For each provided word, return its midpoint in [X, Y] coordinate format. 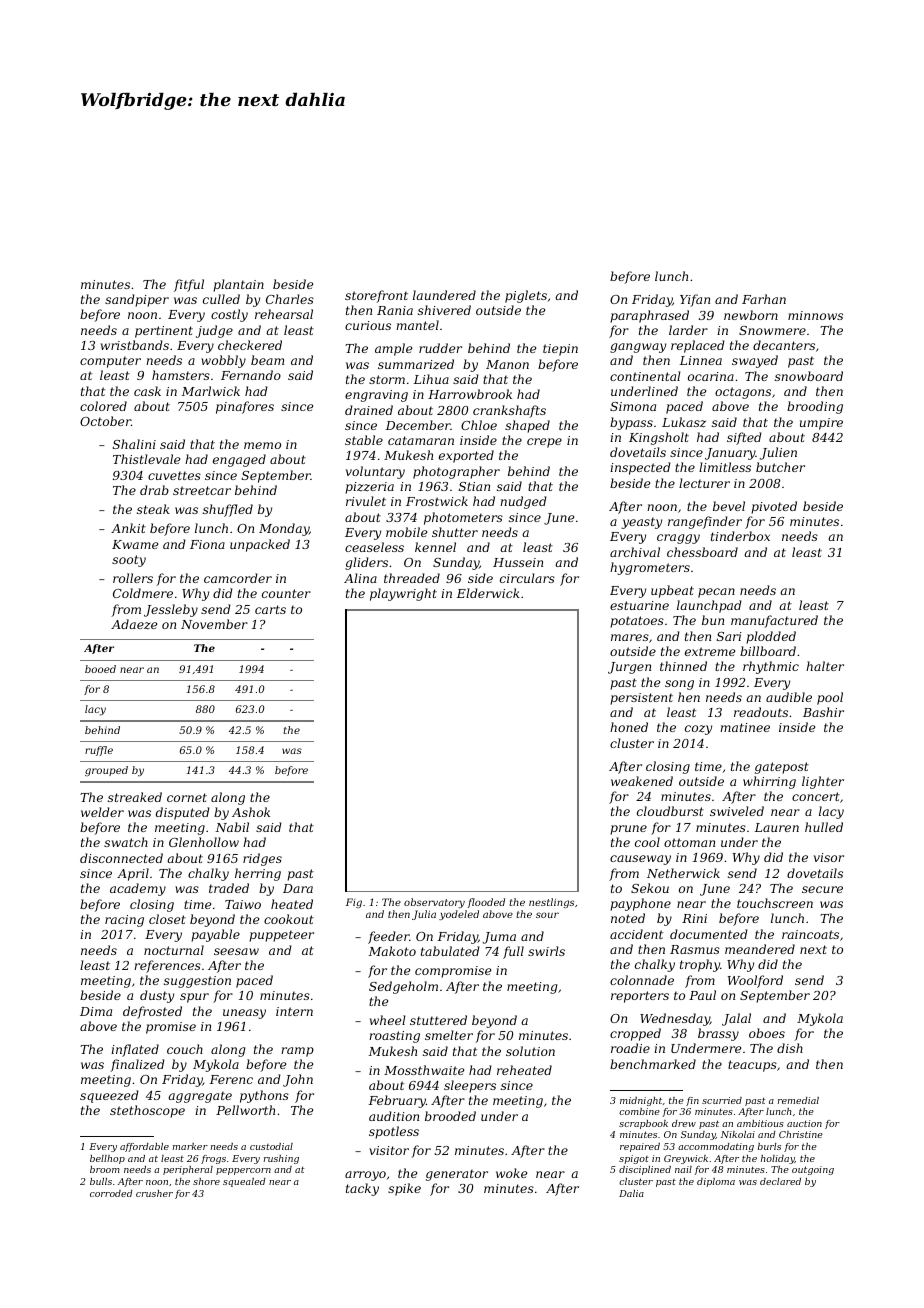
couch [185, 1049]
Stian [474, 486]
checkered [250, 345]
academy [138, 889]
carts [270, 609]
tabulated [450, 951]
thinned [683, 666]
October [105, 421]
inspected [640, 468]
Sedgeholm [403, 987]
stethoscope [147, 1111]
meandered [760, 949]
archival [635, 552]
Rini [694, 918]
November [214, 624]
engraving [376, 396]
